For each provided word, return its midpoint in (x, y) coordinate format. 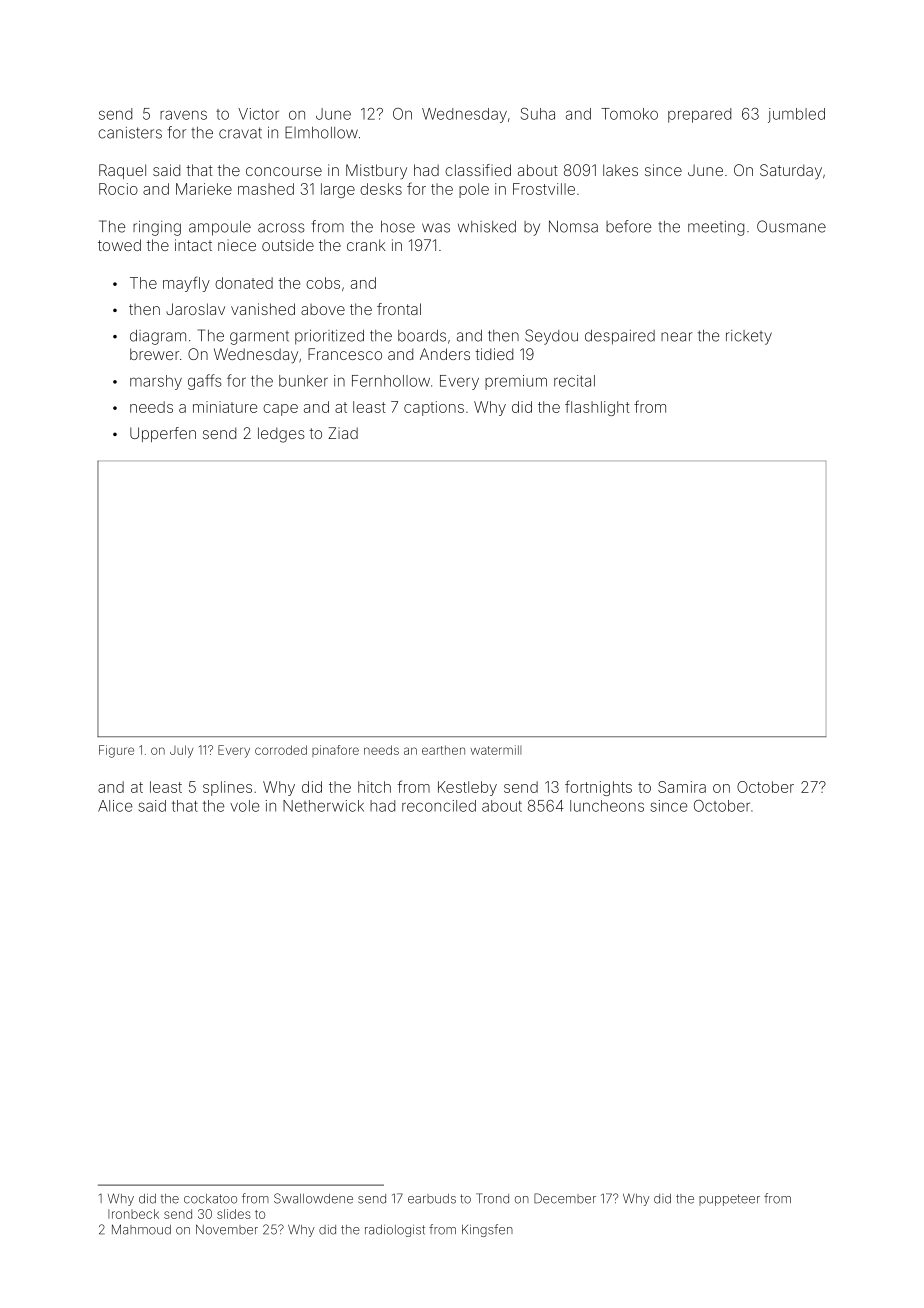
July (182, 751)
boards (422, 336)
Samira (682, 787)
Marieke (204, 189)
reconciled (439, 806)
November (227, 1229)
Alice (115, 806)
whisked (487, 227)
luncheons (607, 806)
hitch (374, 787)
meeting (716, 228)
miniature (225, 407)
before (629, 226)
